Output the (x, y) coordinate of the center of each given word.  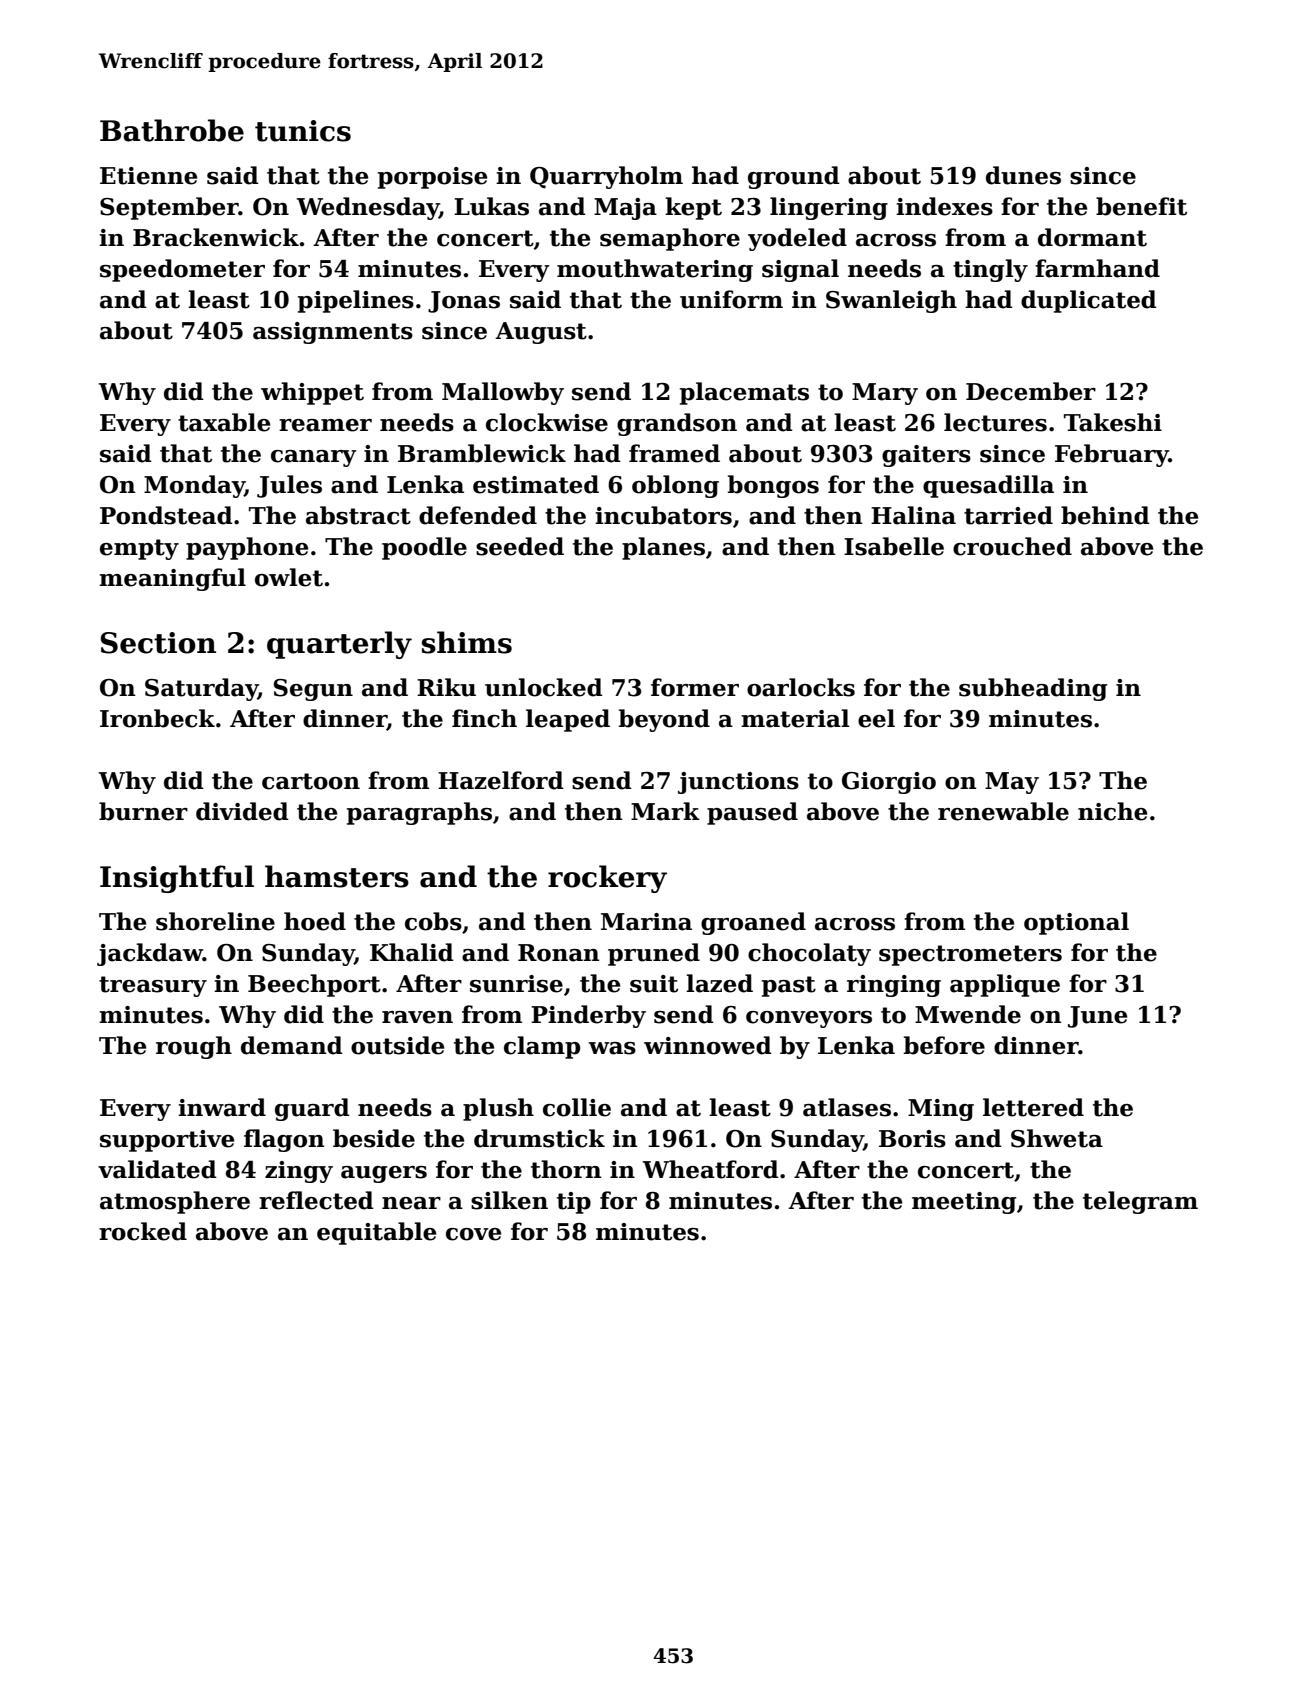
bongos (773, 486)
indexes (944, 206)
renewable (1003, 811)
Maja (625, 209)
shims (467, 642)
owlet (289, 577)
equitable (376, 1233)
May (1012, 783)
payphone (247, 548)
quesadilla (988, 486)
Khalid (412, 952)
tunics (303, 131)
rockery (607, 879)
